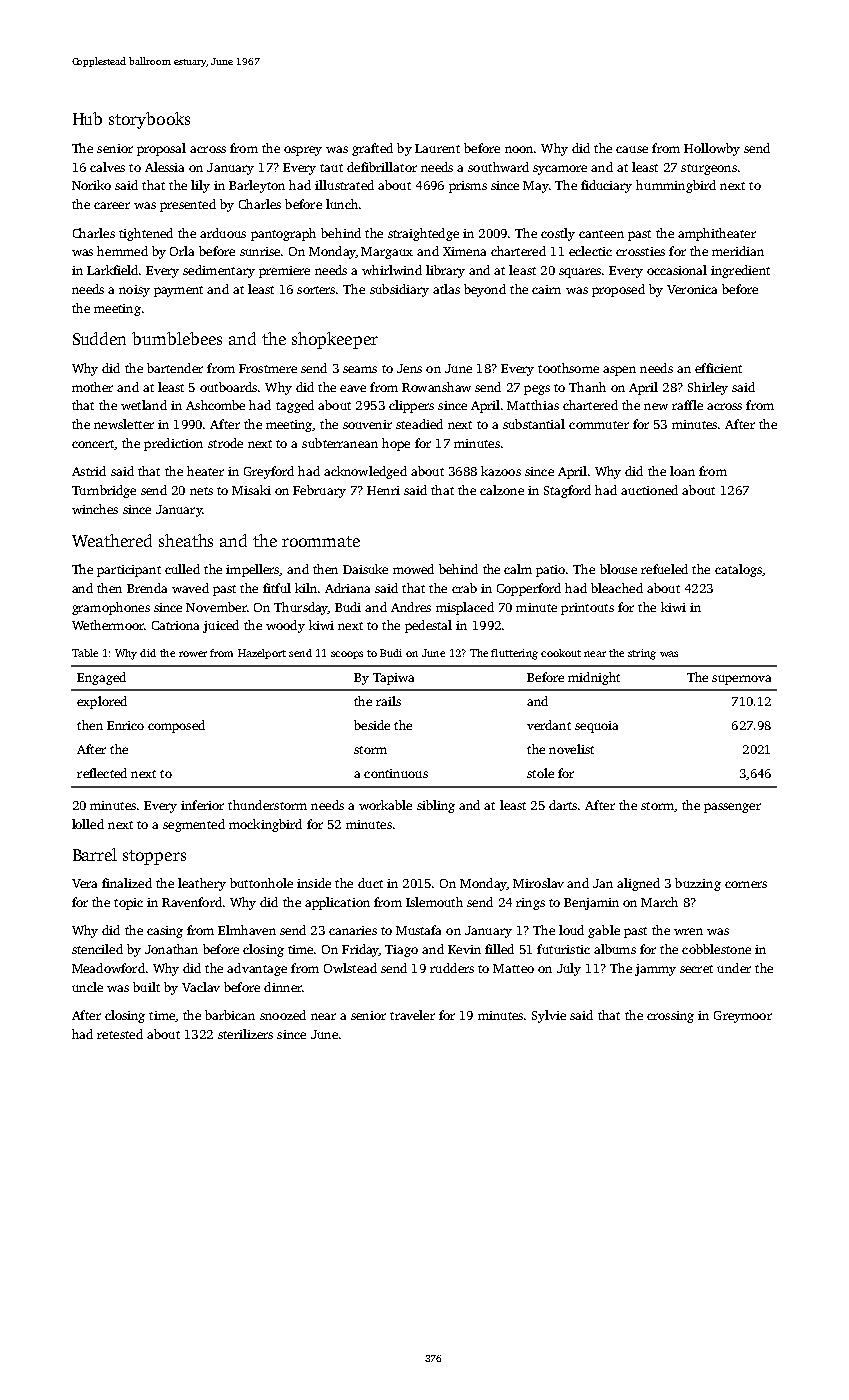 This screenshot has height=1400, width=849. What do you see at coordinates (87, 118) in the screenshot?
I see `Hub` at bounding box center [87, 118].
